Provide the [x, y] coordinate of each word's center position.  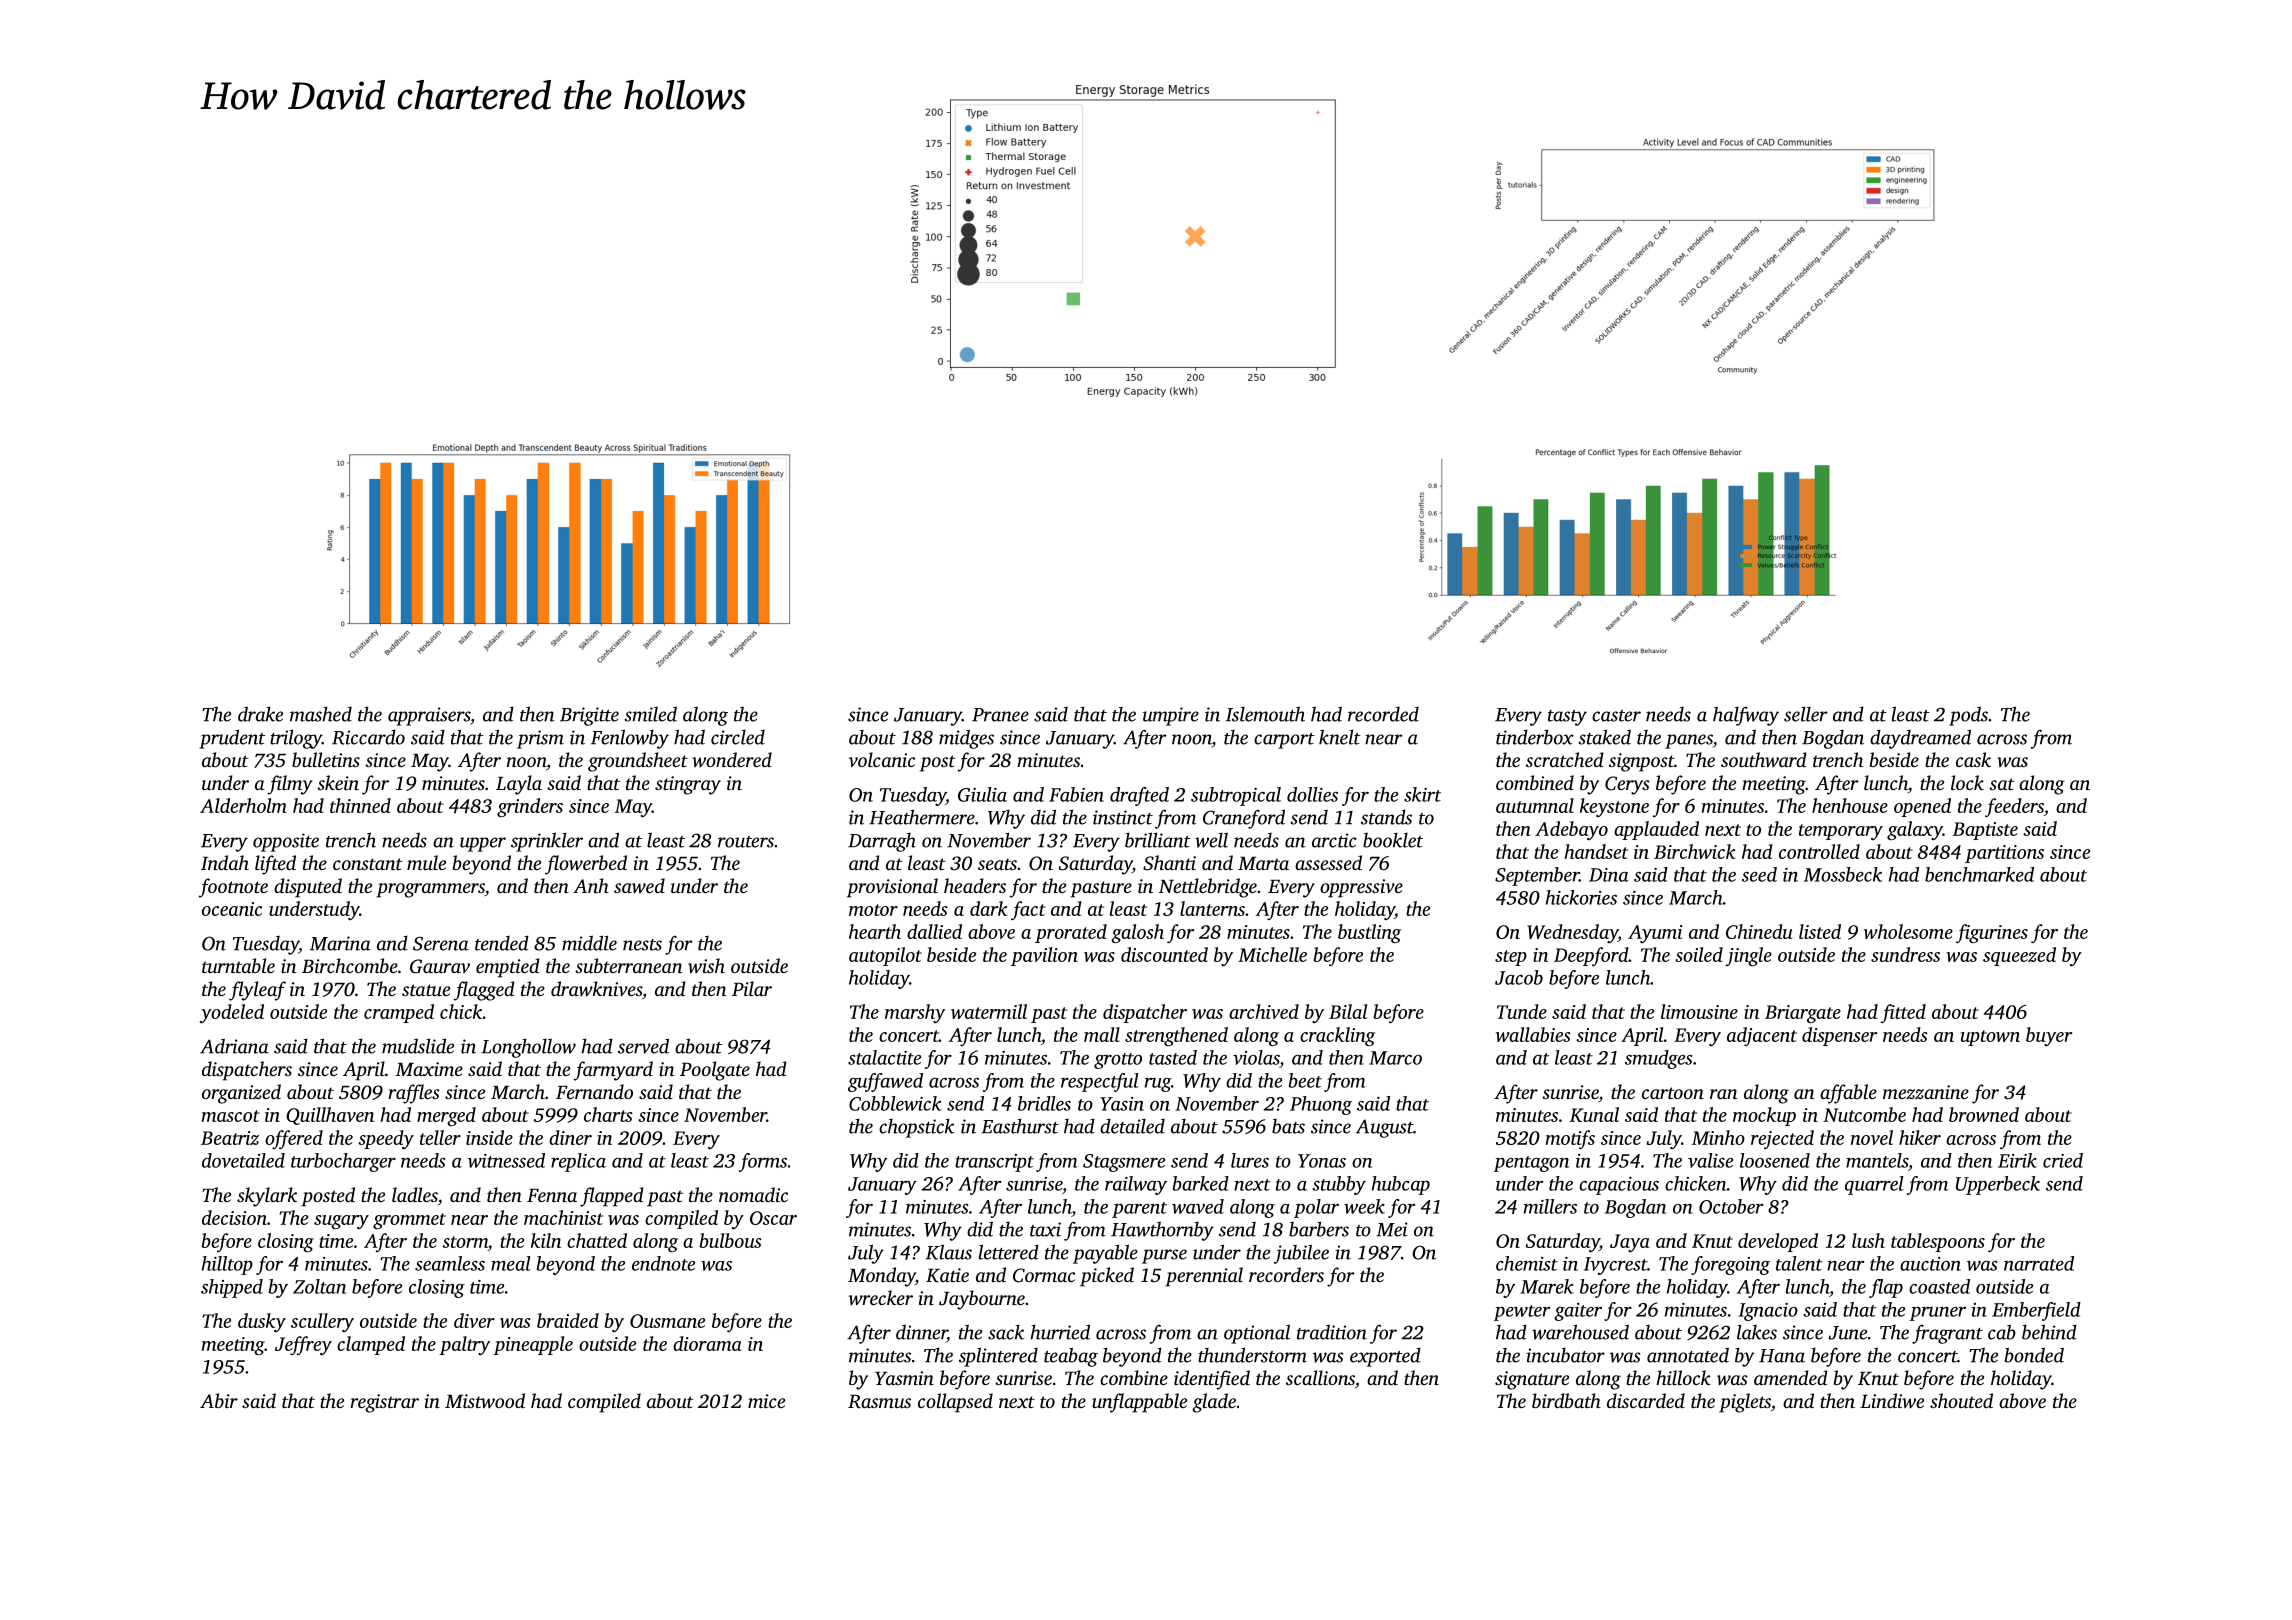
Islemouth [1265, 714]
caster [1616, 716]
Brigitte [589, 716]
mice [766, 1401]
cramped [399, 1013]
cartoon [1673, 1093]
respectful [1100, 1082]
